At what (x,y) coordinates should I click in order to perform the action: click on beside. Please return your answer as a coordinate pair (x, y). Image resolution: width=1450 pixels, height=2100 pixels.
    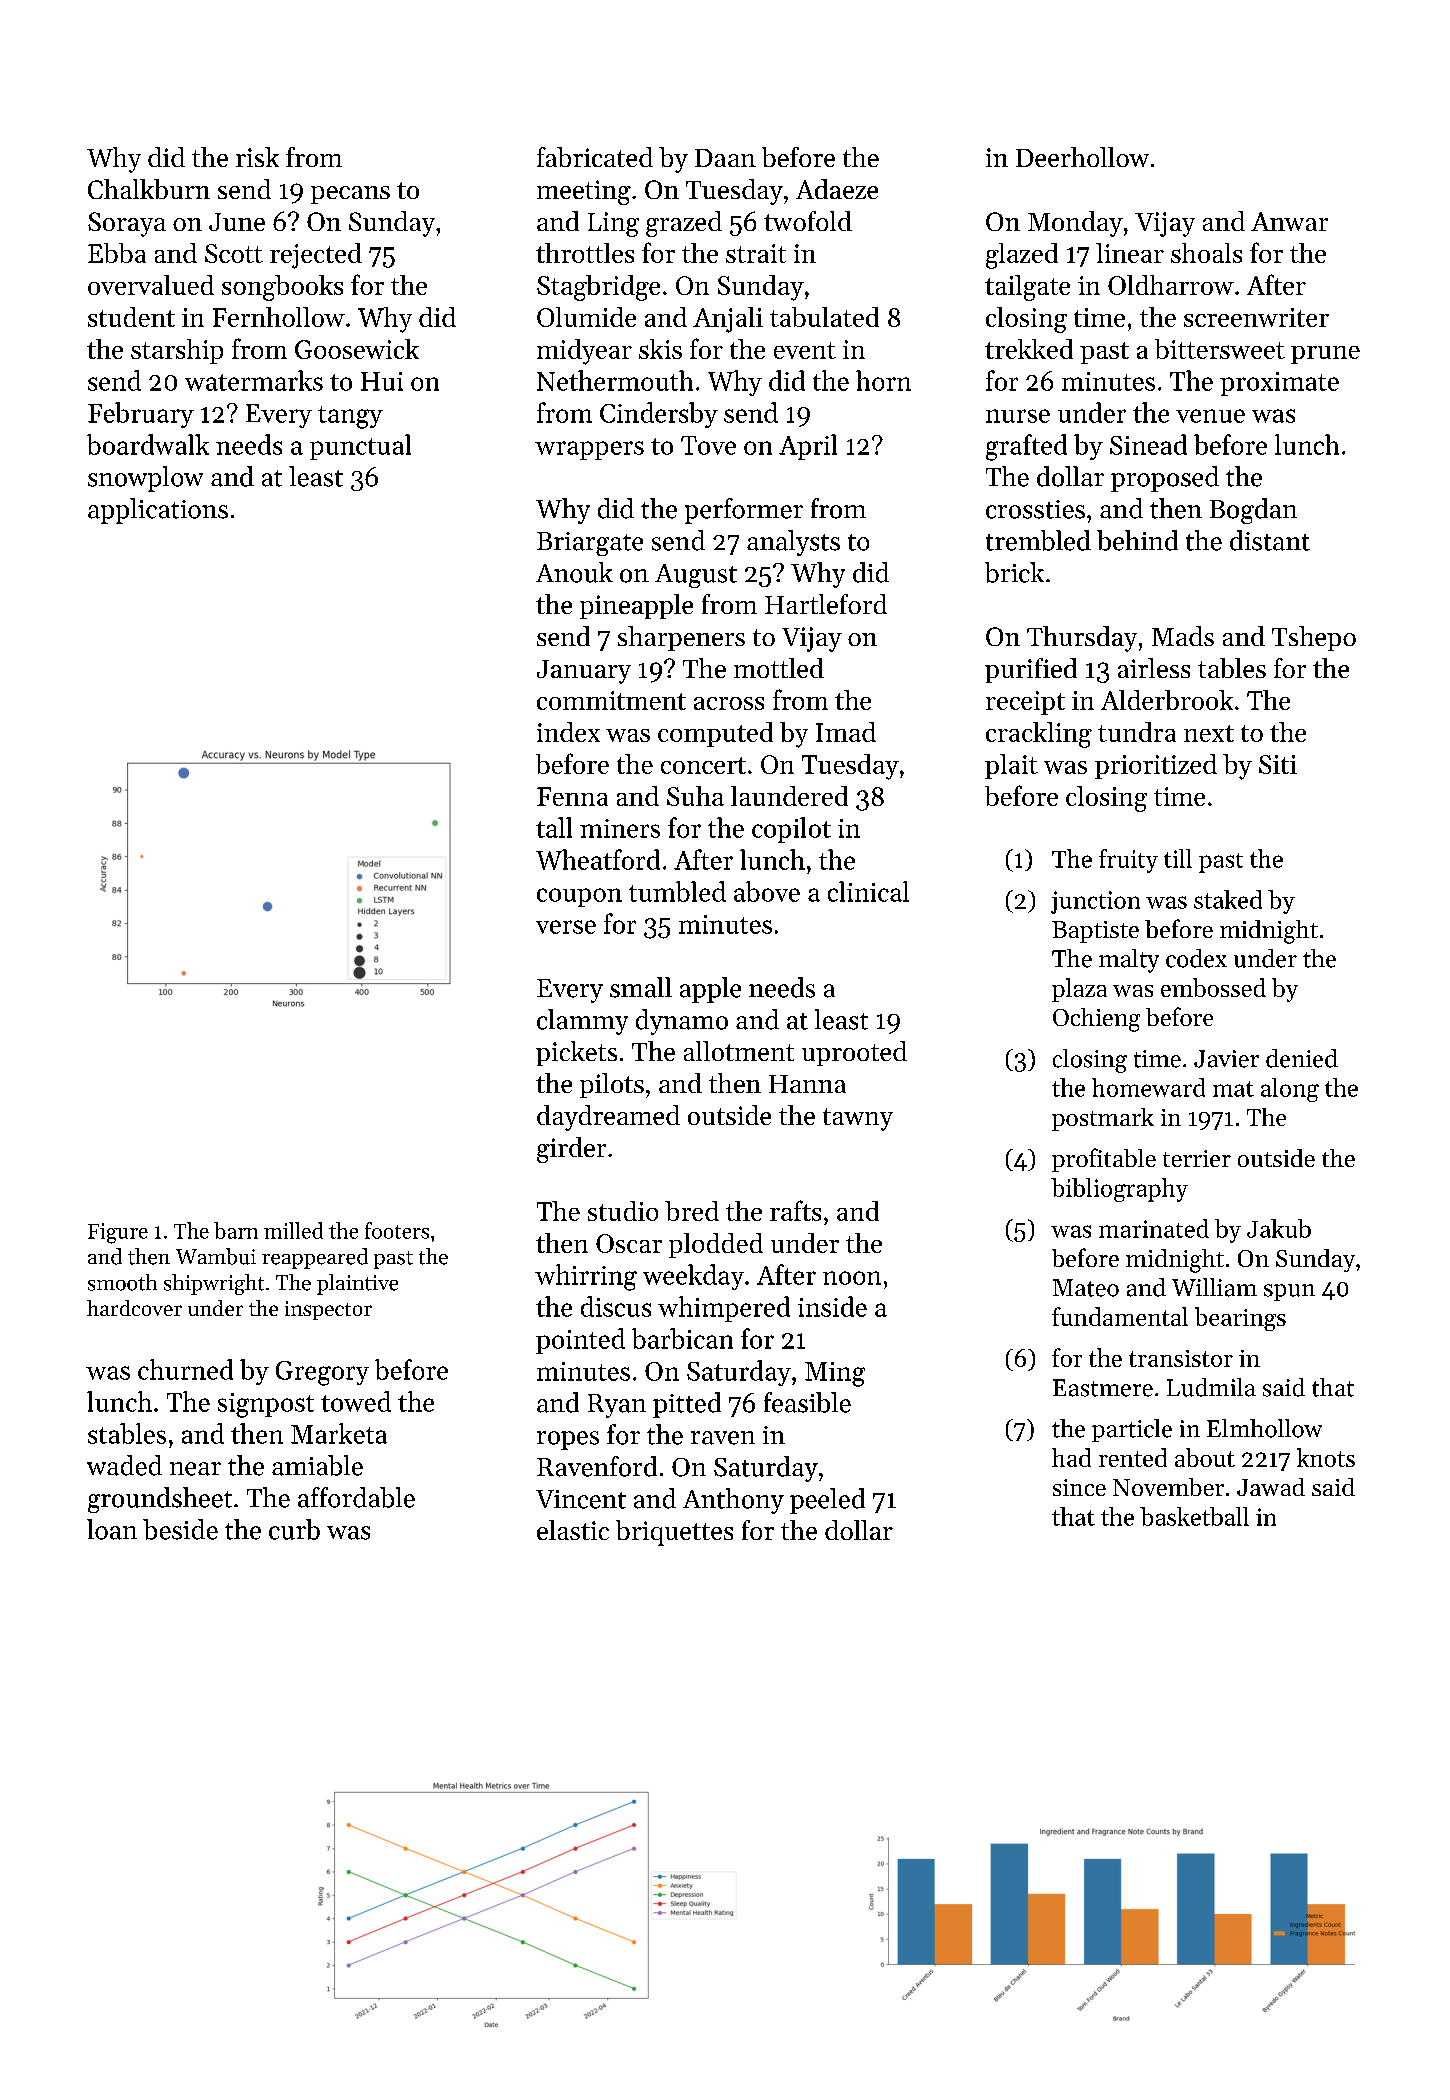
    Looking at the image, I should click on (180, 1529).
